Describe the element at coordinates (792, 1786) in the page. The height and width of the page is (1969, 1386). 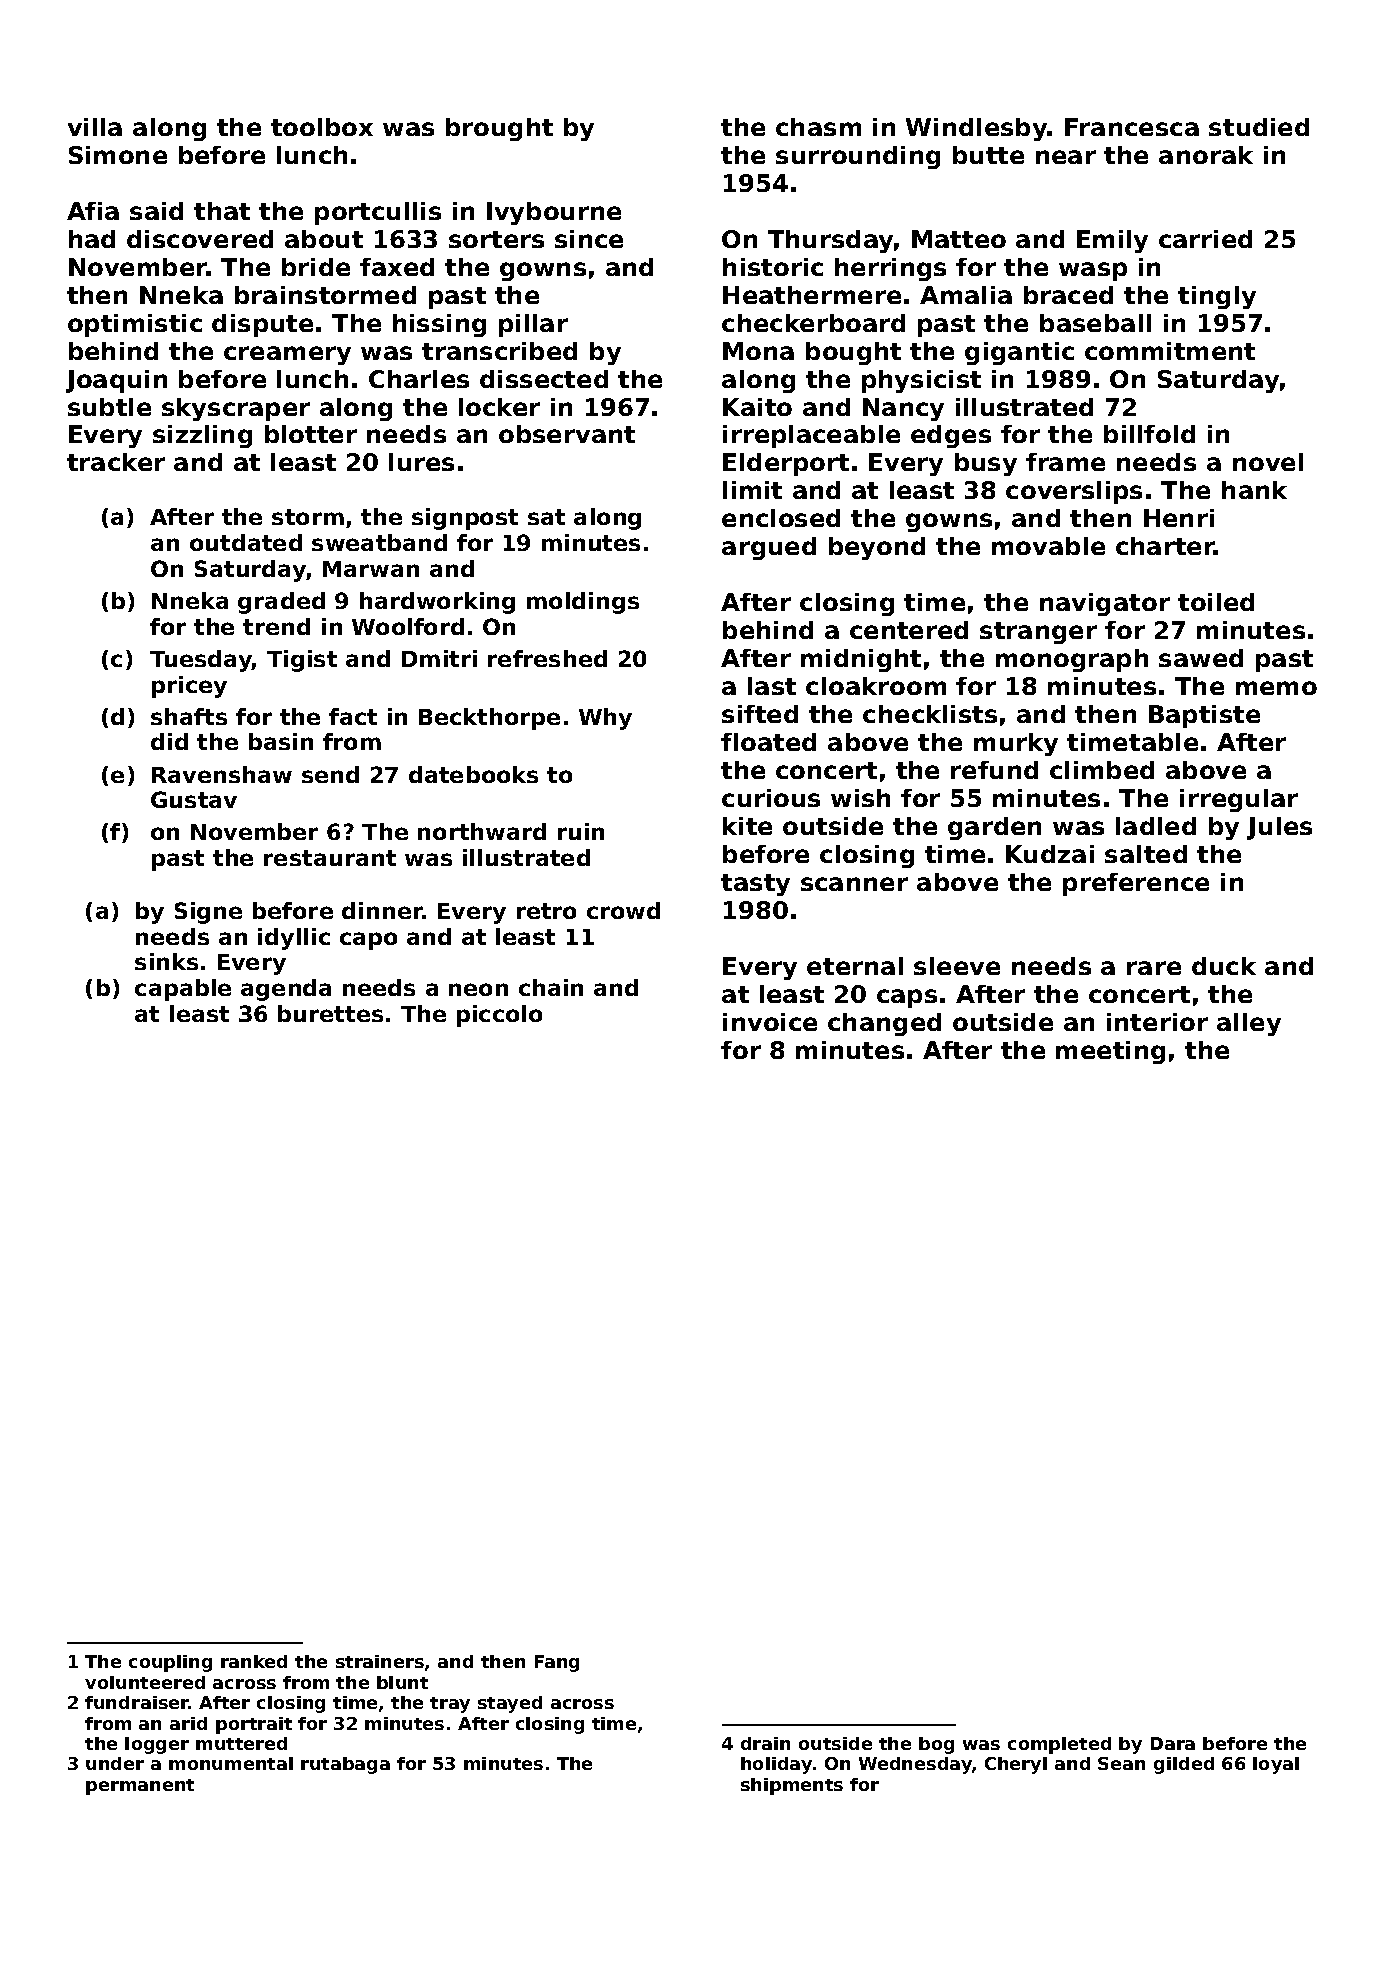
I see `shipments` at that location.
